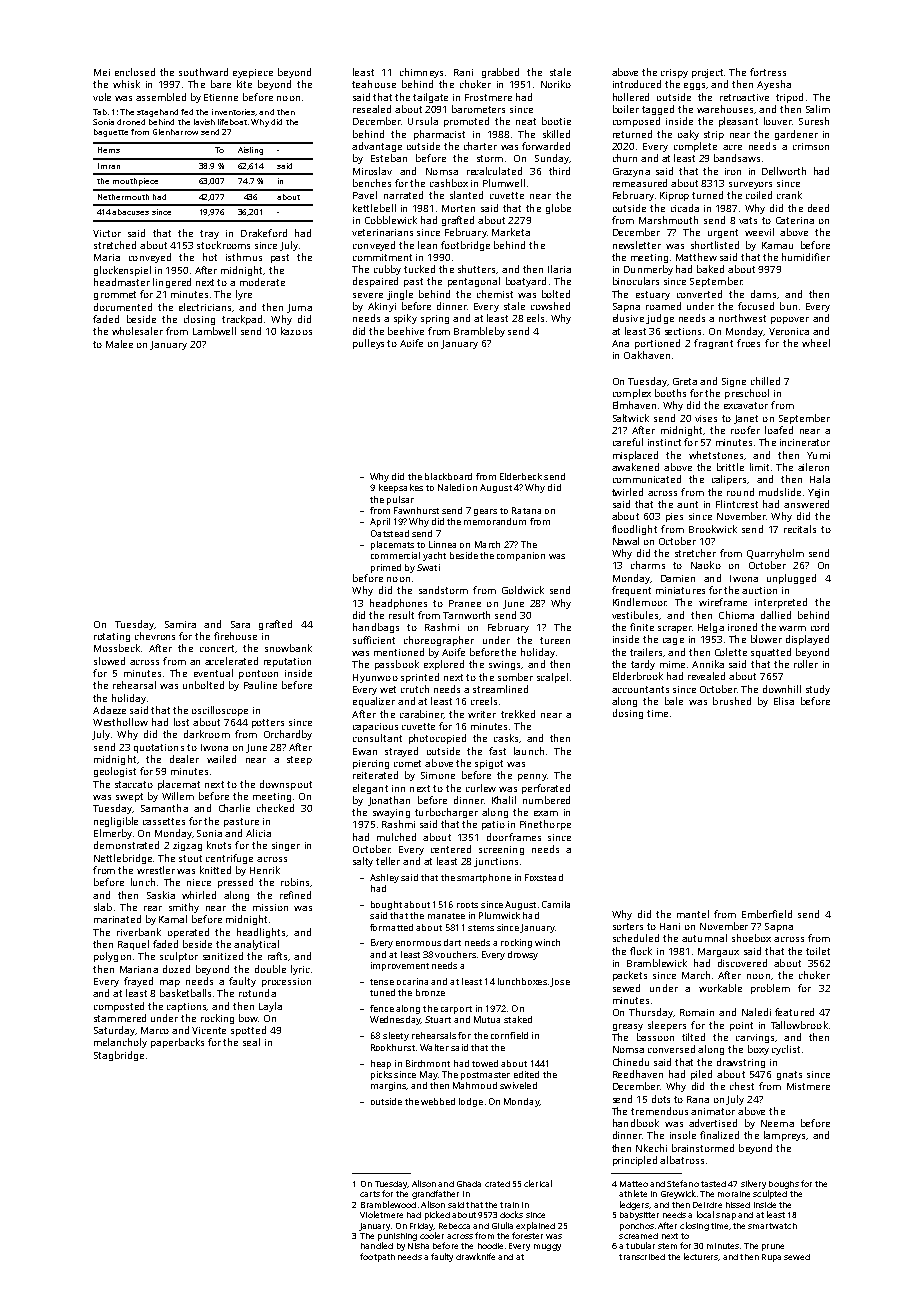 The height and width of the screenshot is (1308, 924). I want to click on footpath, so click(377, 1257).
